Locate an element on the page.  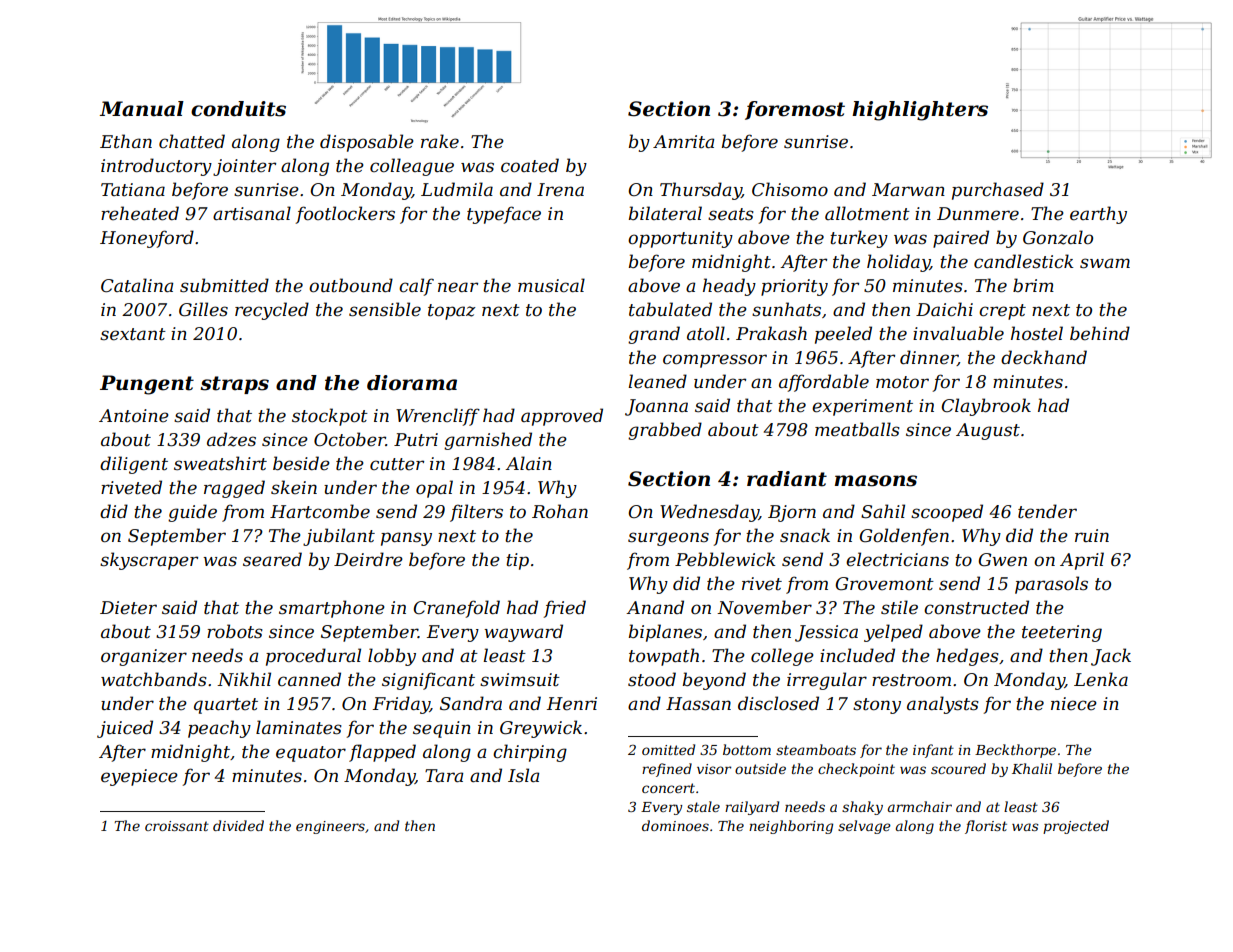
stockpot is located at coordinates (330, 417).
